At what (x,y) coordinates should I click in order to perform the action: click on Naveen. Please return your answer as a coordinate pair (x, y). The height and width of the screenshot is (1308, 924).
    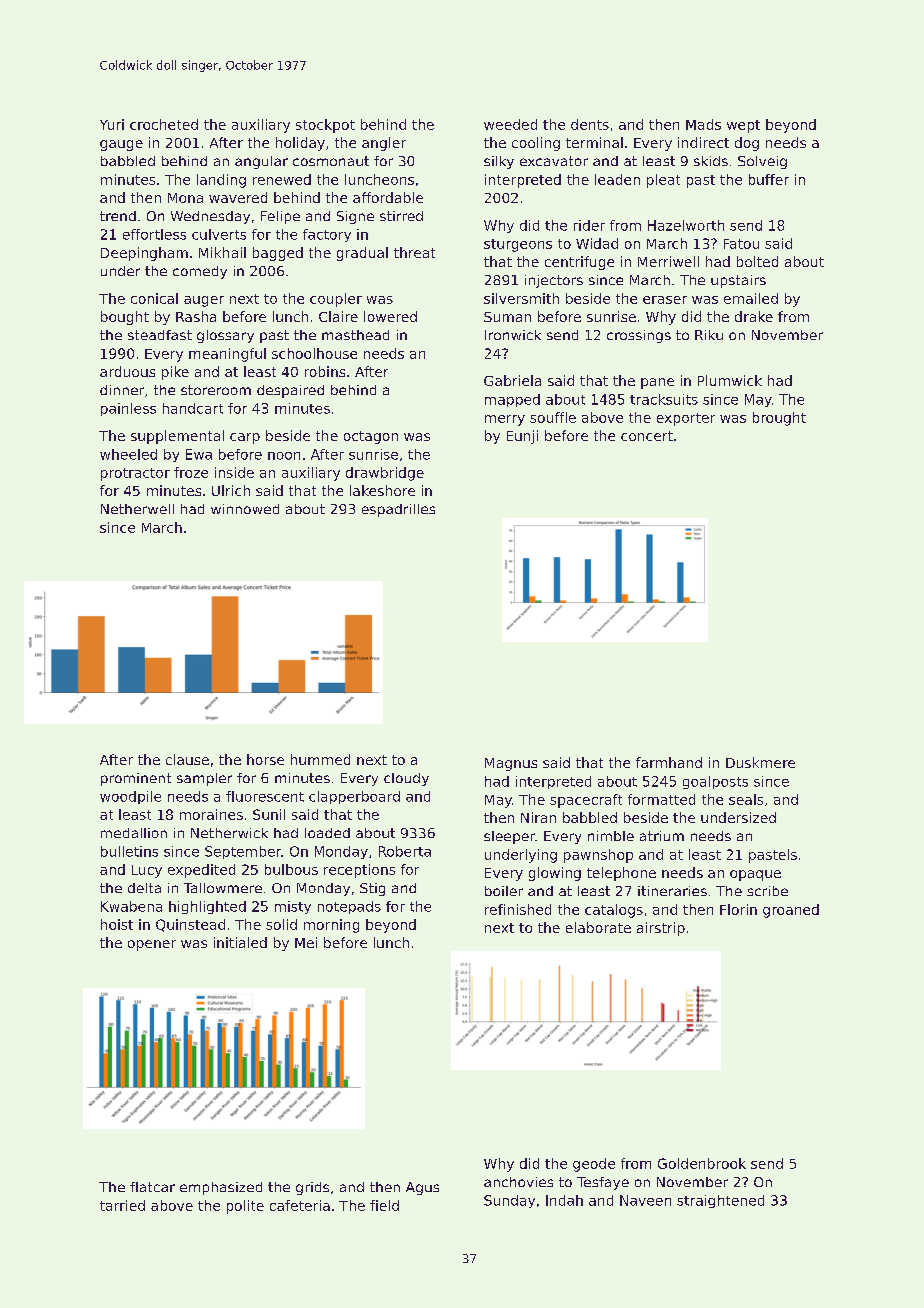
    Looking at the image, I should click on (645, 1200).
